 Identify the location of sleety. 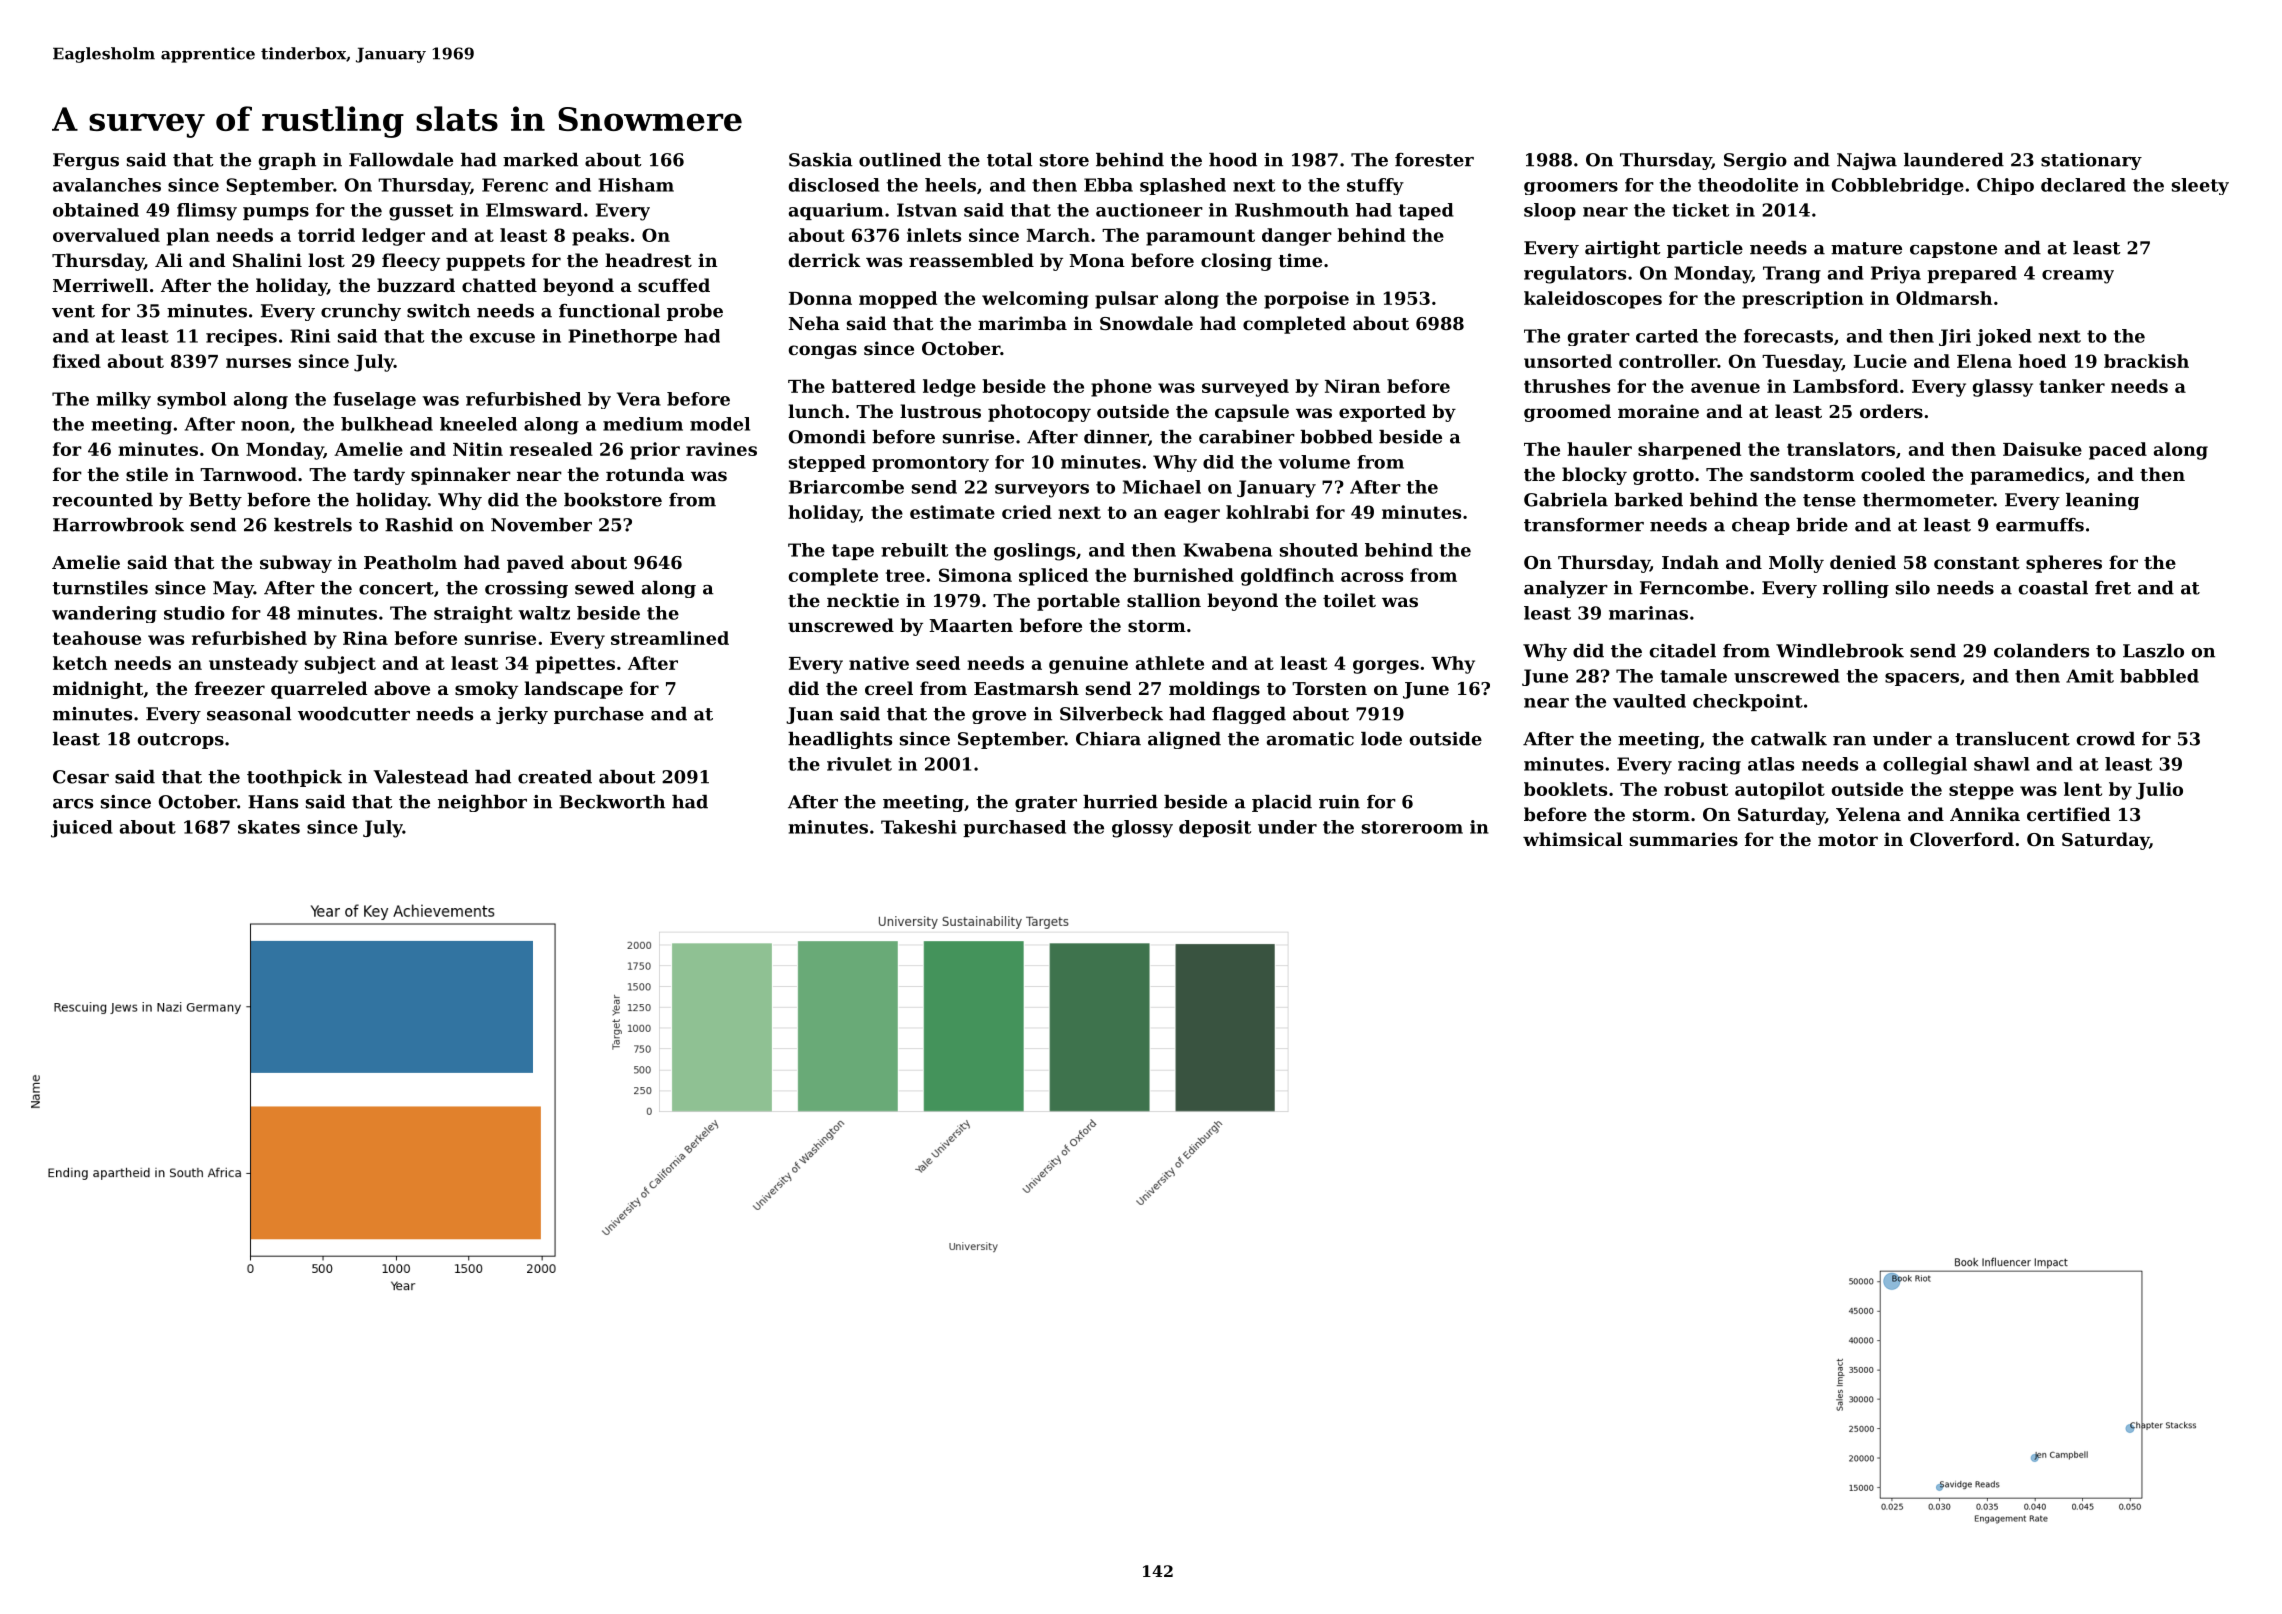
(2200, 186).
